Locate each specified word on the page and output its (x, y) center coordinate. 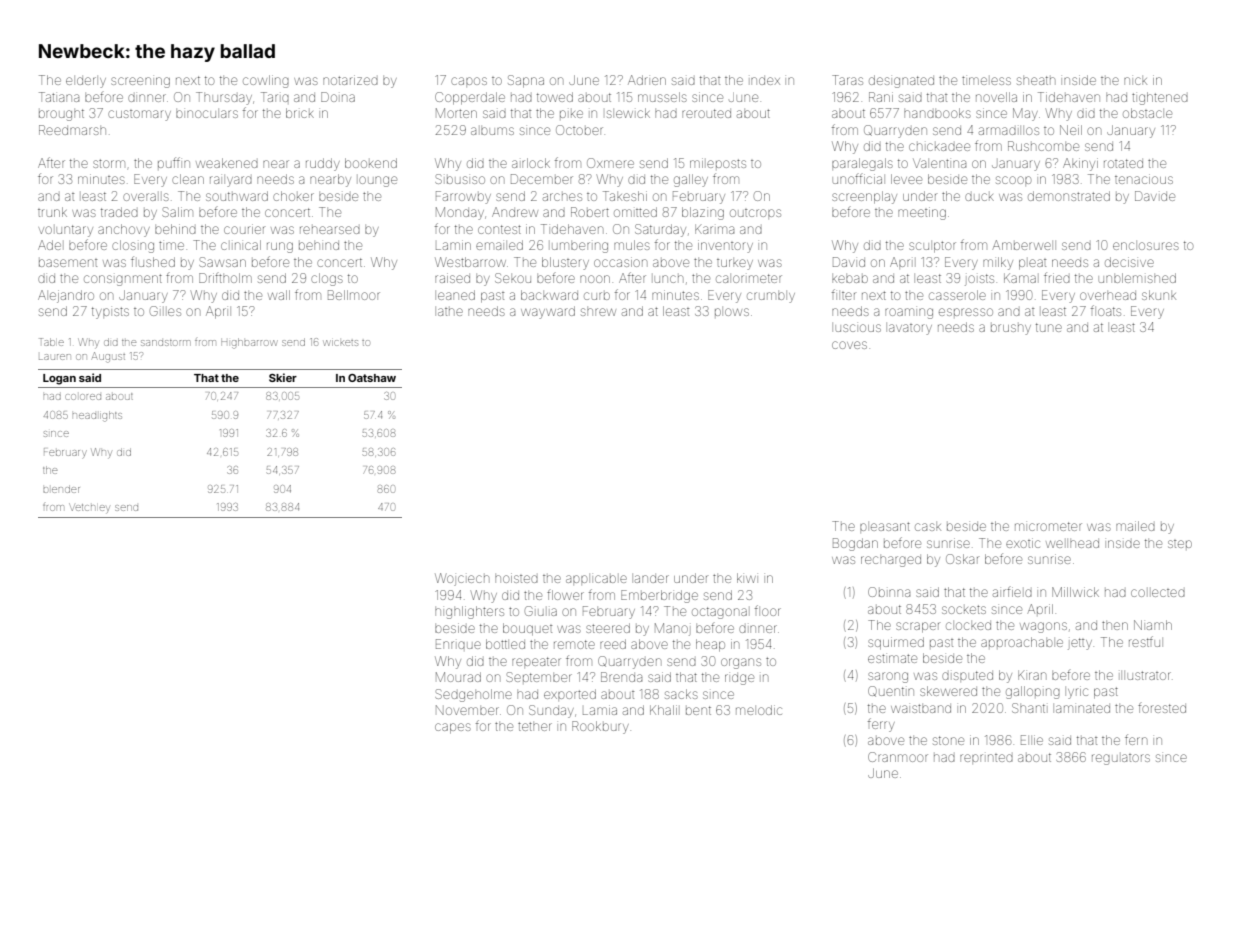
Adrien (647, 80)
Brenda (621, 677)
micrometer (1048, 526)
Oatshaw (372, 378)
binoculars (207, 114)
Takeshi (625, 196)
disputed (967, 675)
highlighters (469, 612)
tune (1049, 327)
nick (1135, 81)
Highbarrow (249, 343)
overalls (146, 197)
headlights (97, 416)
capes (453, 728)
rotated (1123, 163)
